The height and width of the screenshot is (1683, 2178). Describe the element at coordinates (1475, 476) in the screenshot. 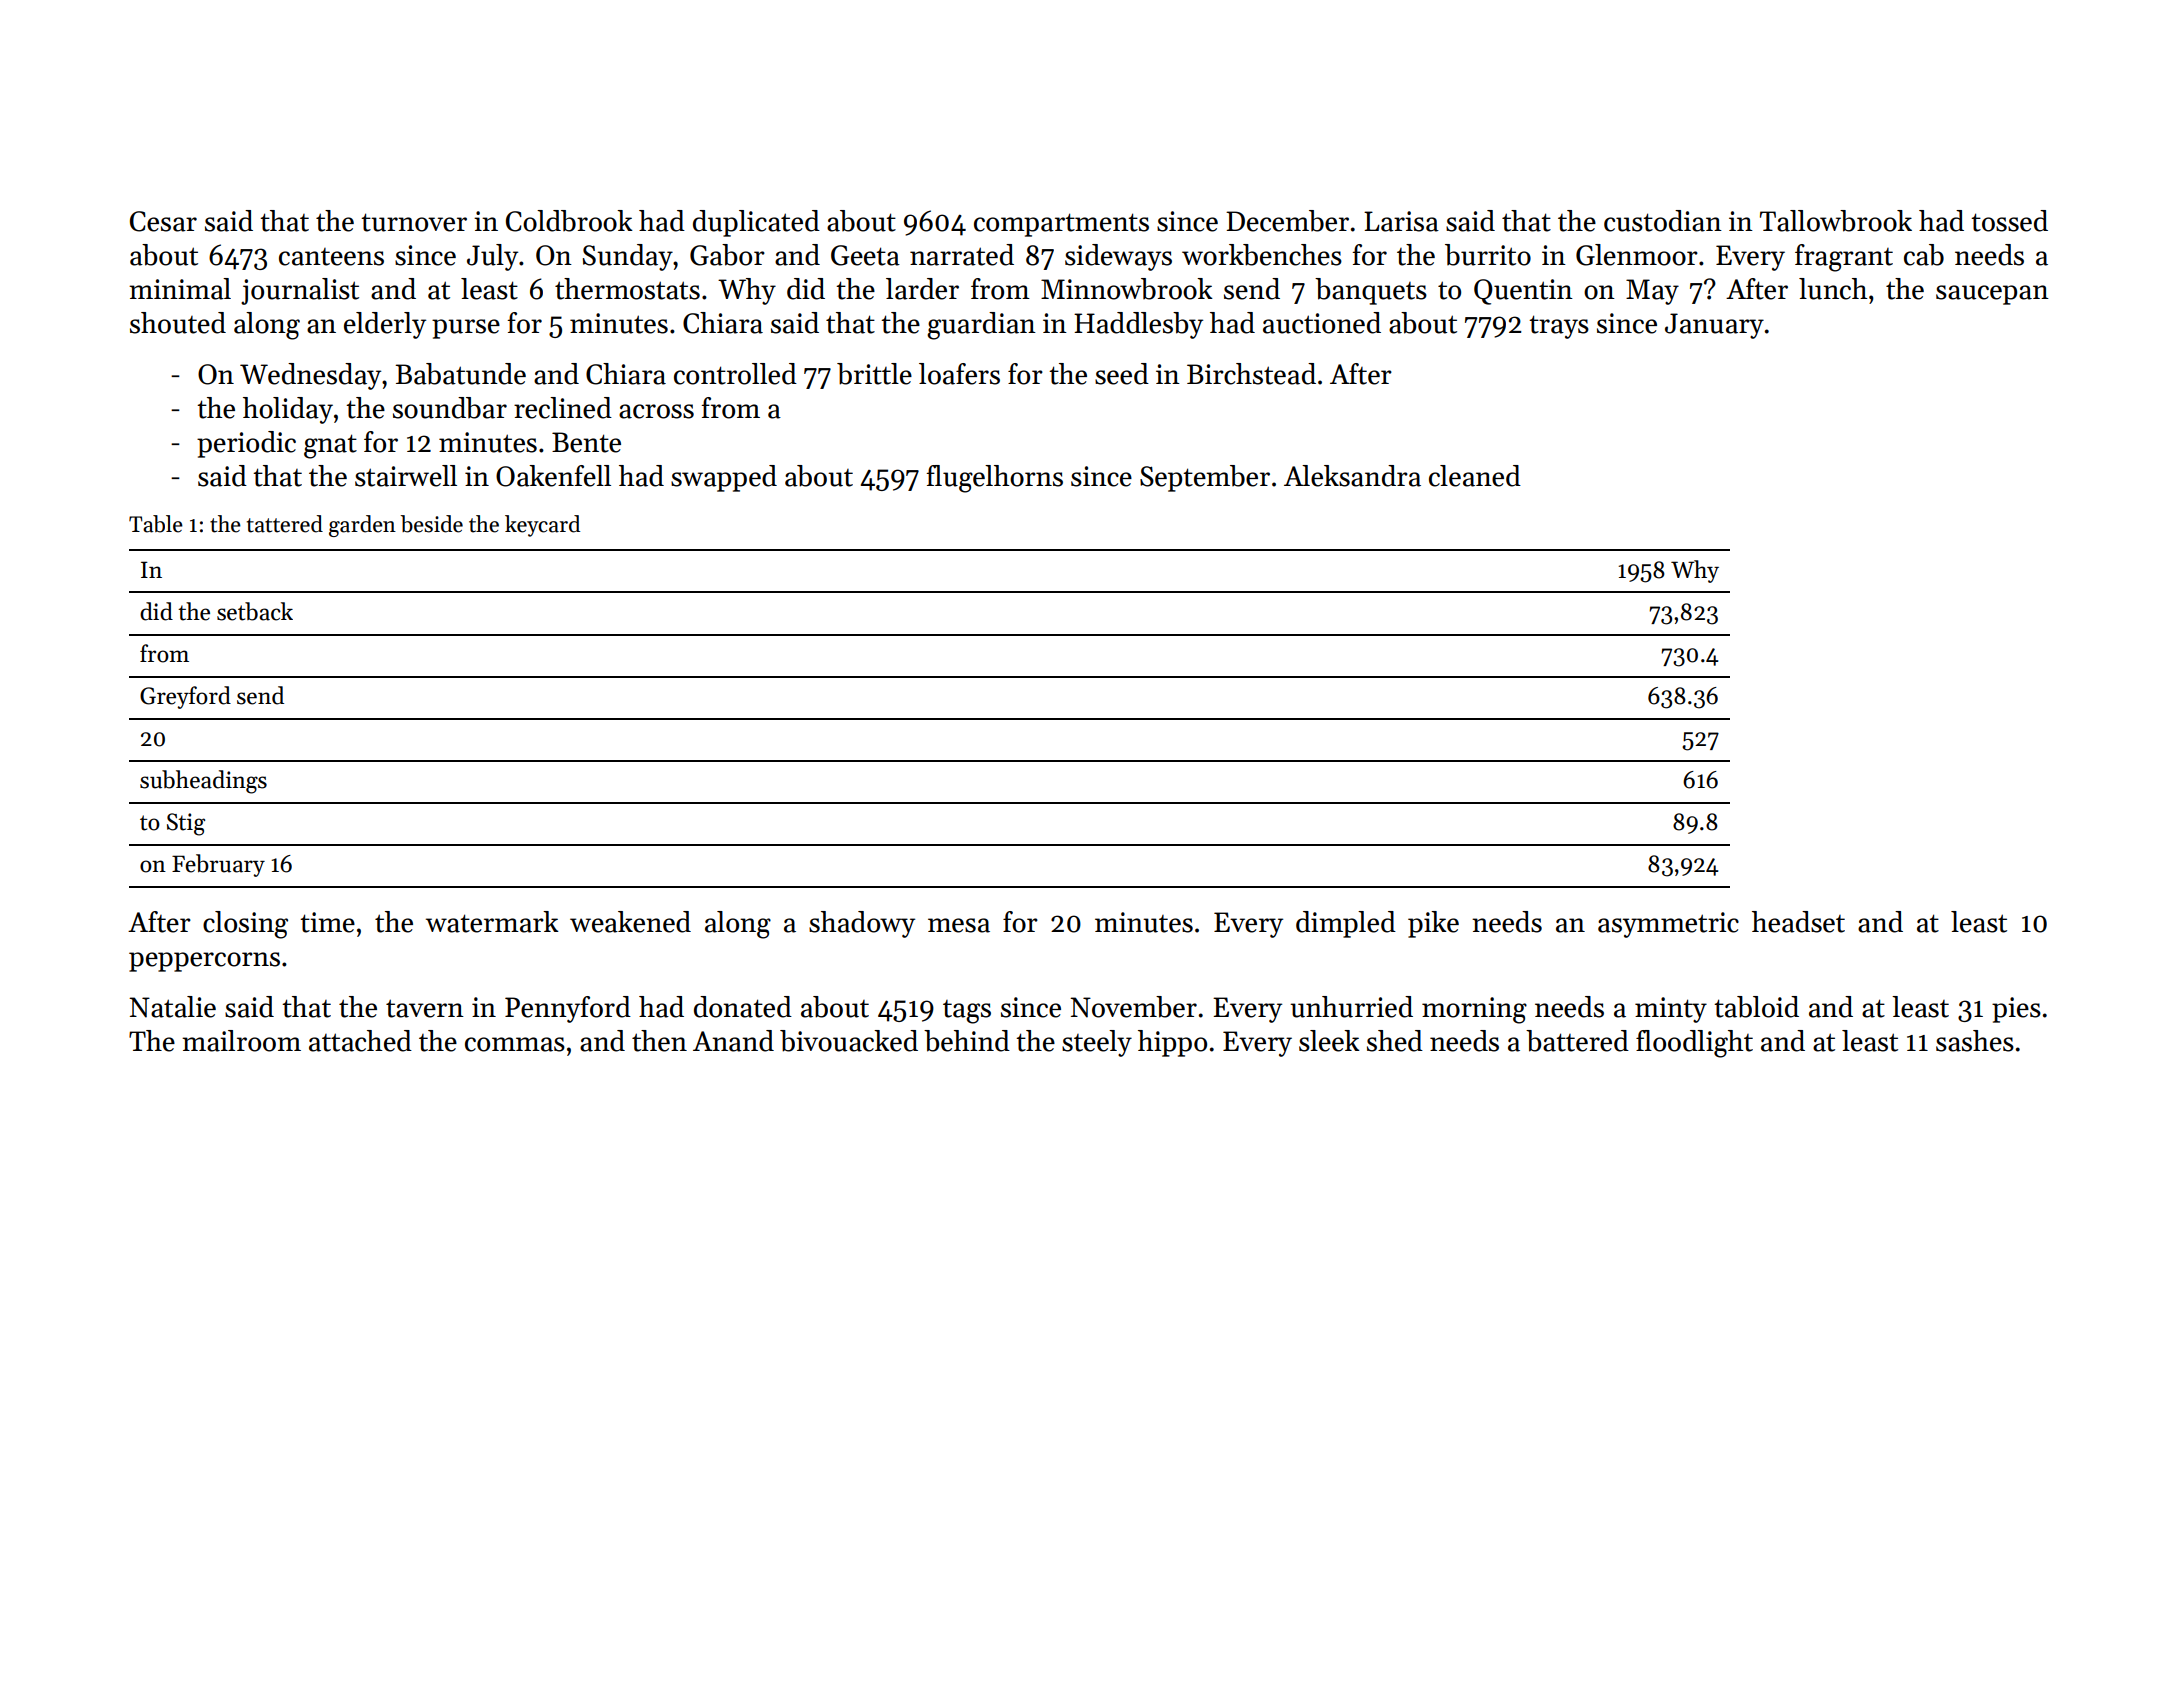

I see `cleaned` at that location.
